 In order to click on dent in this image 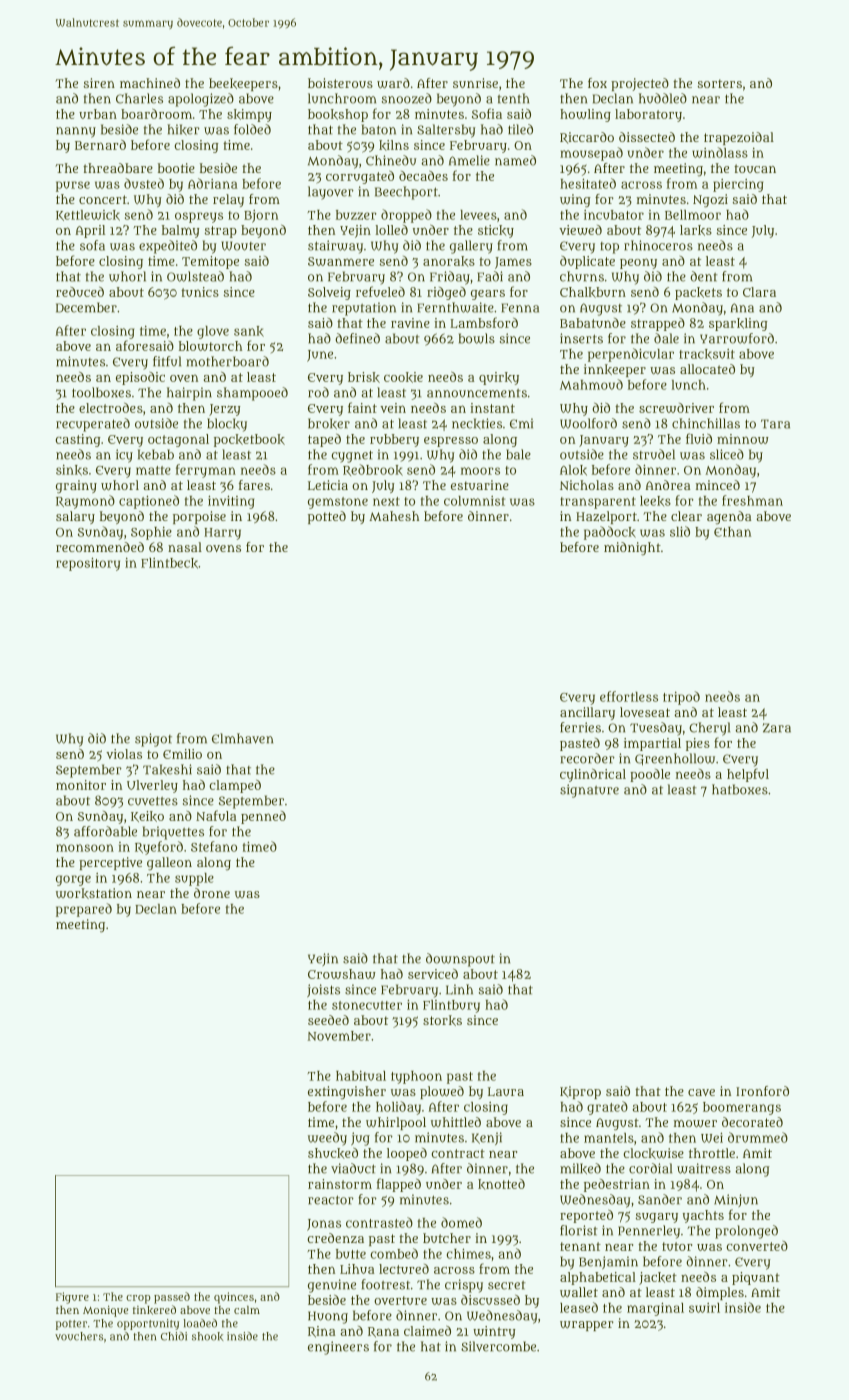, I will do `click(704, 276)`.
